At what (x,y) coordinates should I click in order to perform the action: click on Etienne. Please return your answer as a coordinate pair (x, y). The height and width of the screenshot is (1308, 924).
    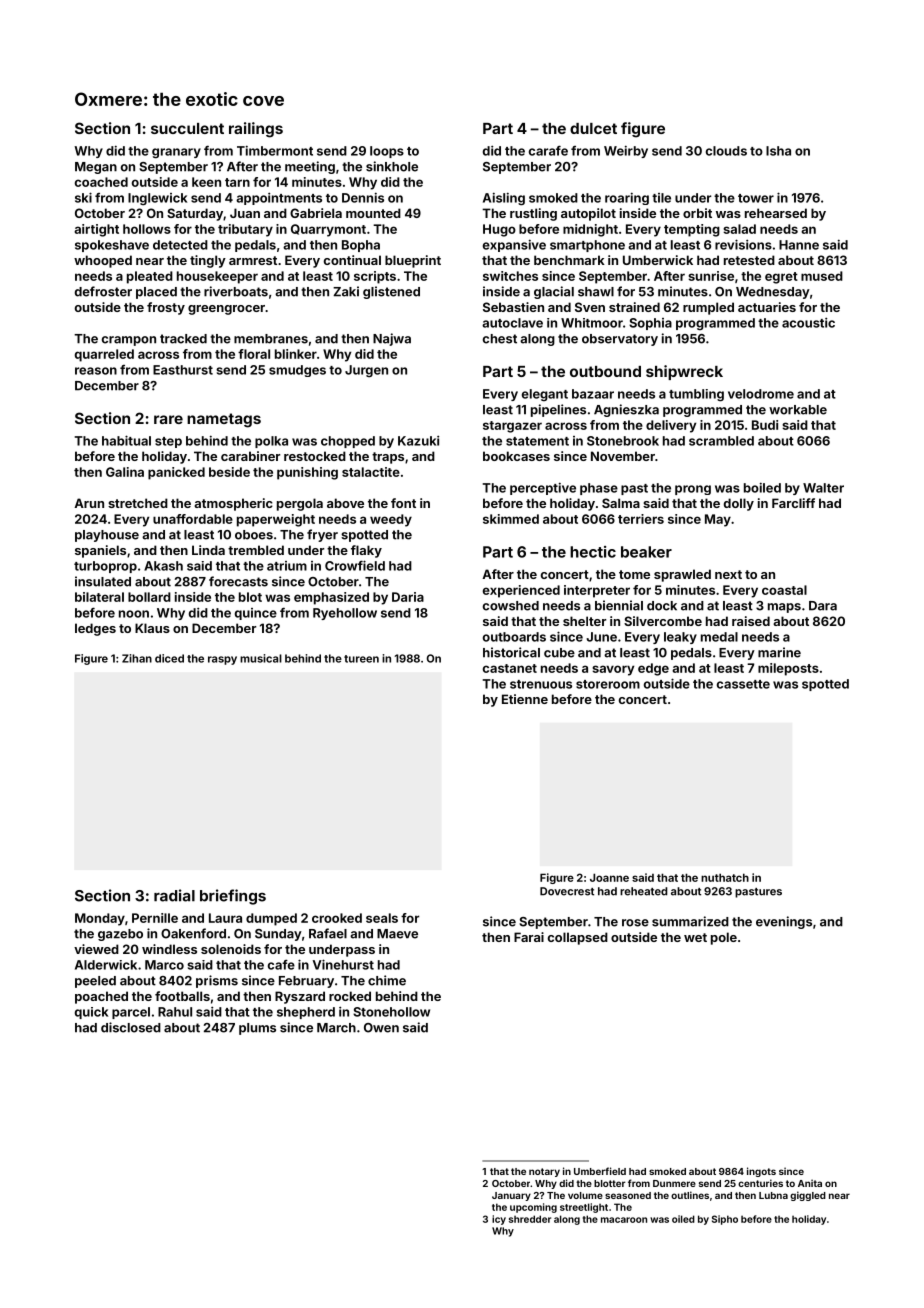
    Looking at the image, I should click on (525, 699).
